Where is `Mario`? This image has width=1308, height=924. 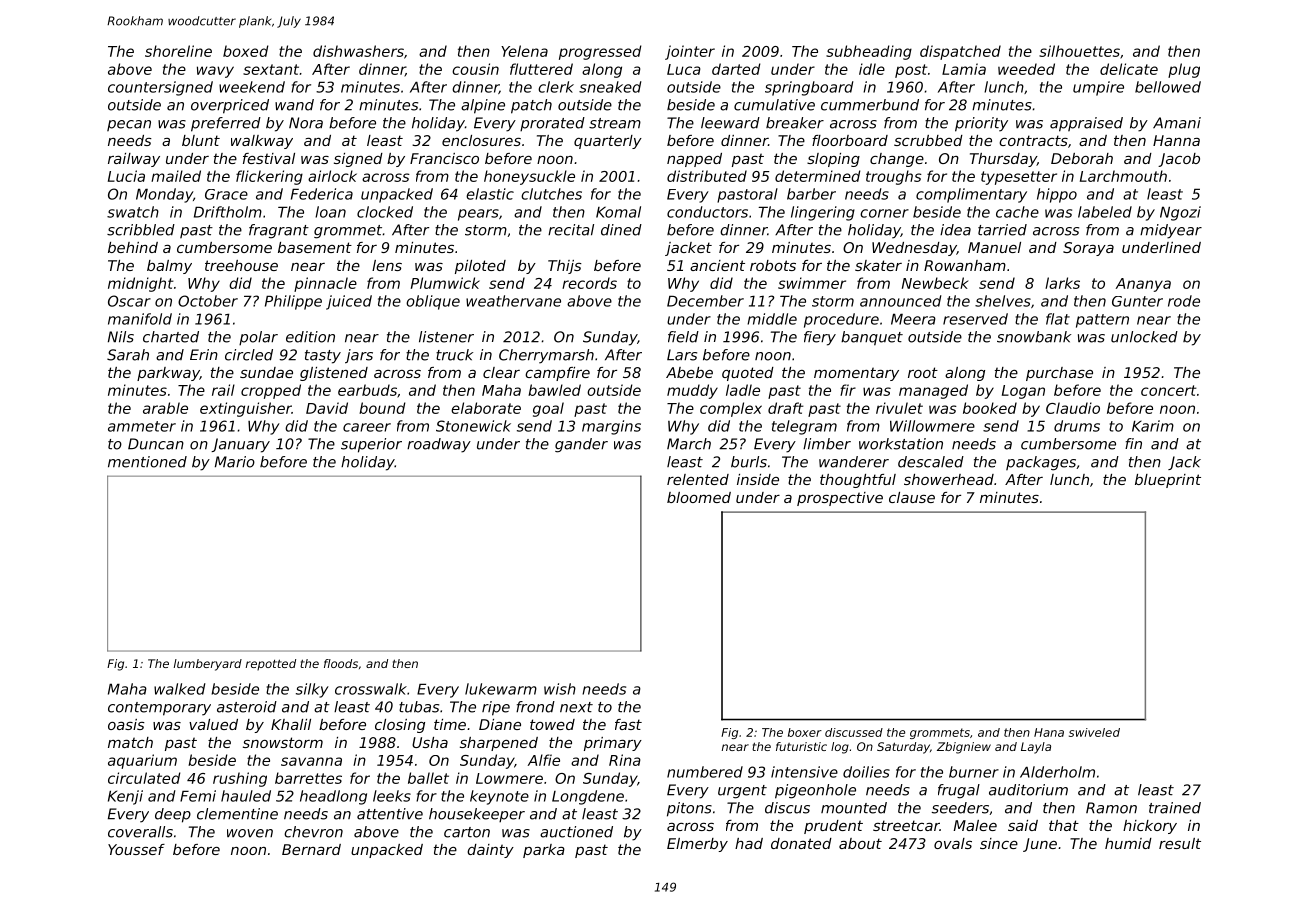 Mario is located at coordinates (235, 462).
